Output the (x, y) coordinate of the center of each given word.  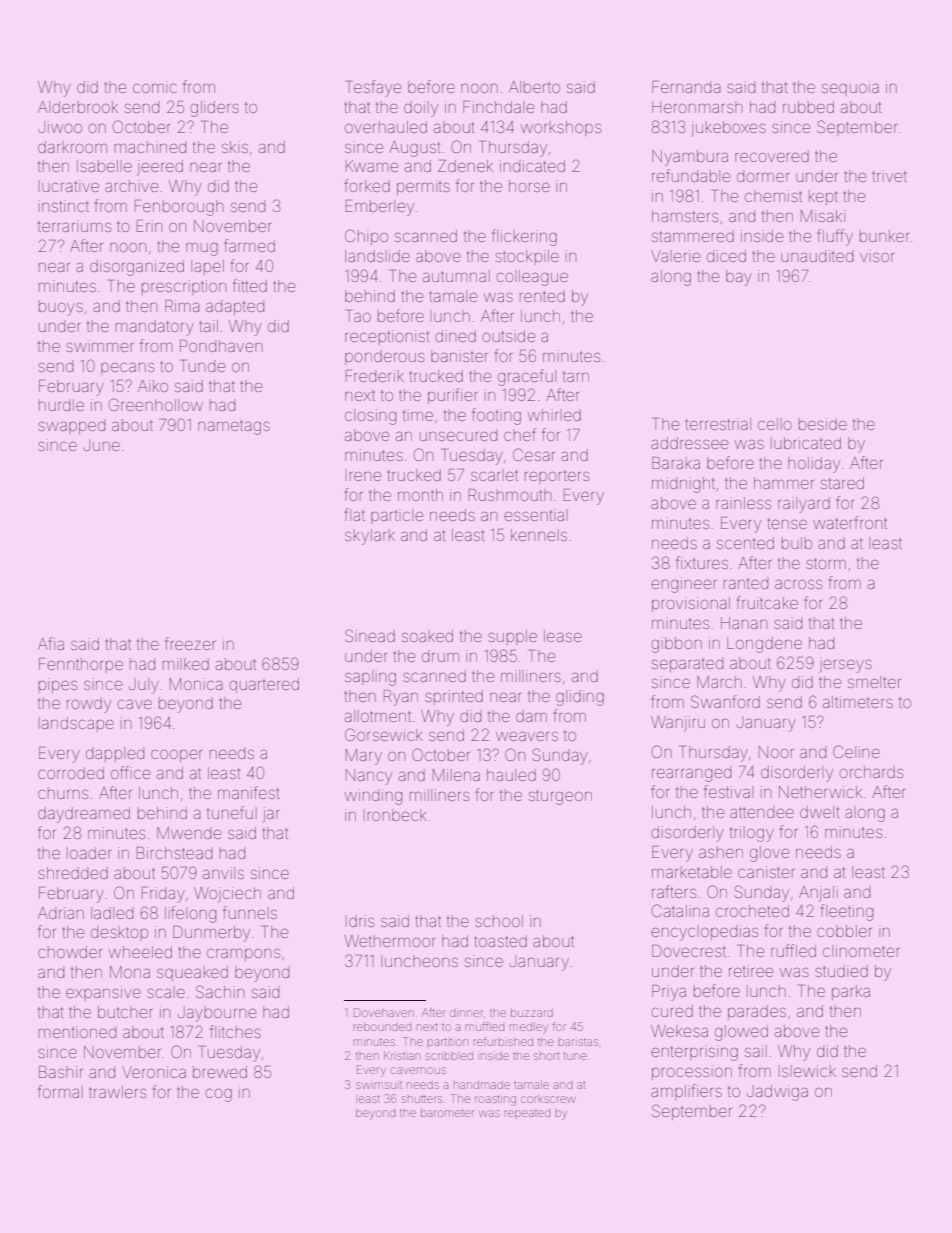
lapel (207, 267)
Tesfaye (374, 88)
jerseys (845, 665)
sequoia (850, 88)
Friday (163, 895)
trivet (890, 176)
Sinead (370, 635)
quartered (264, 685)
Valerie (675, 256)
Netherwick (820, 792)
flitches (235, 1031)
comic (155, 87)
